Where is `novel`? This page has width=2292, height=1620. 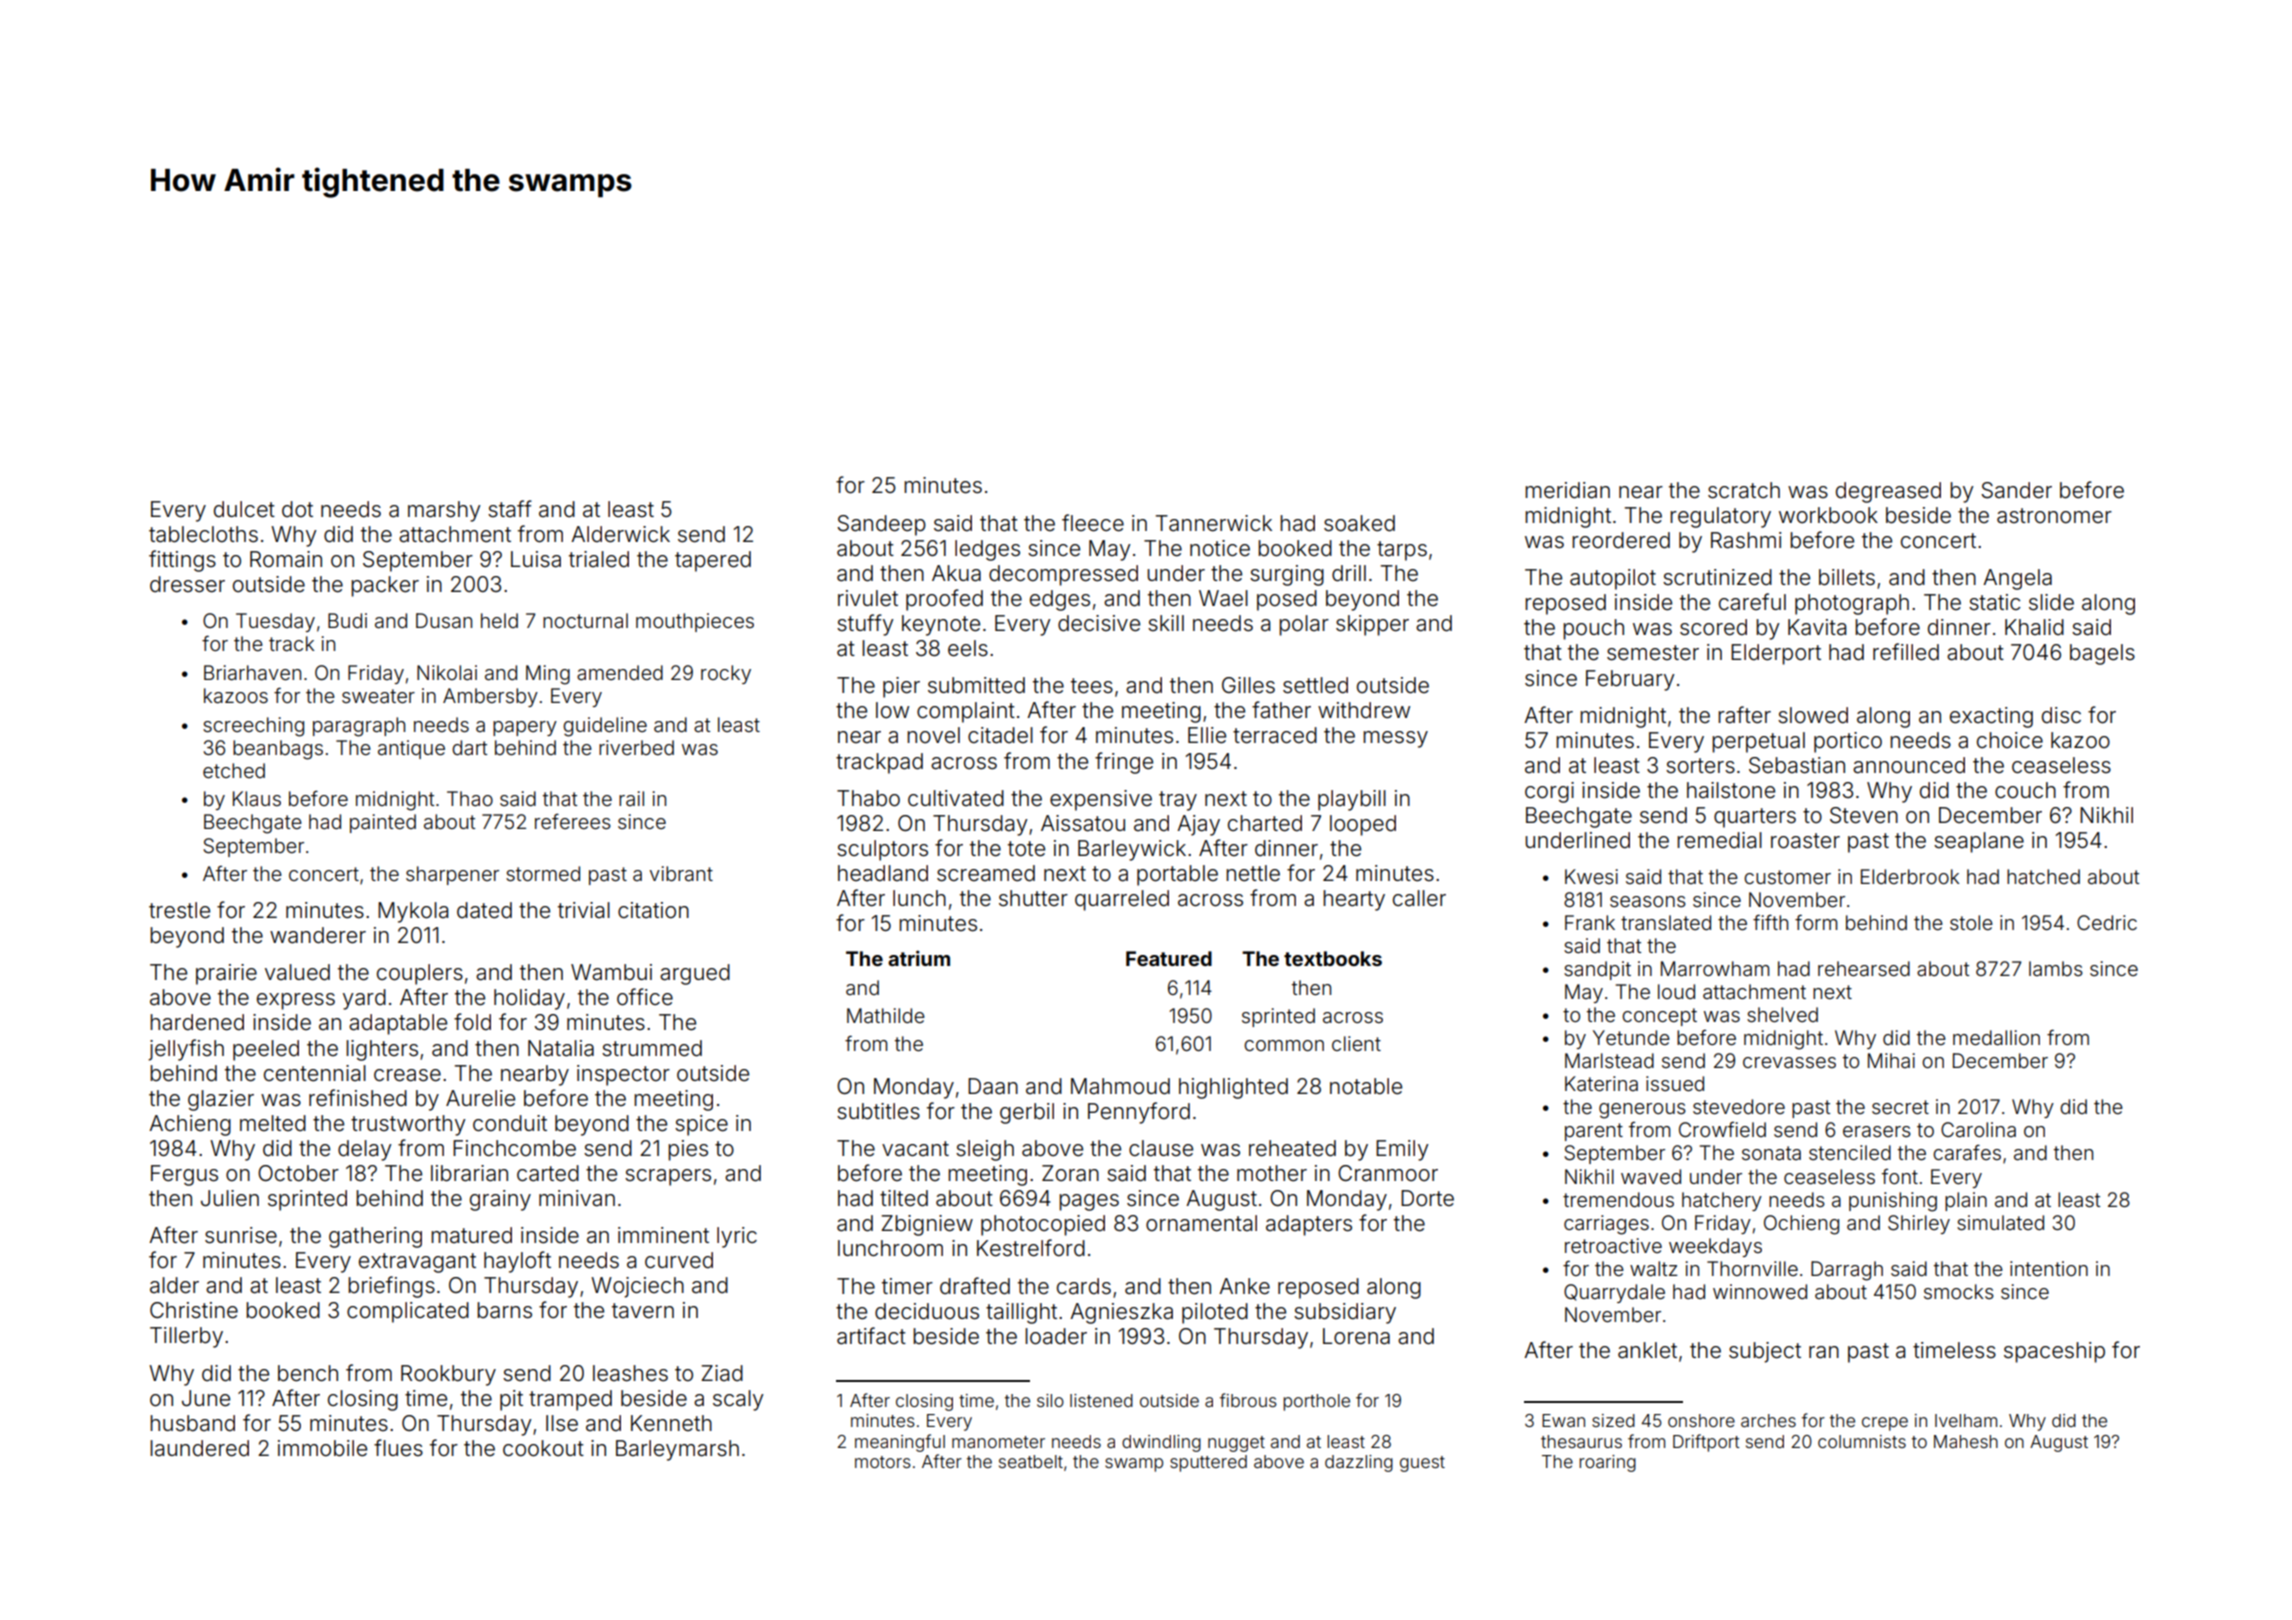
novel is located at coordinates (933, 735).
